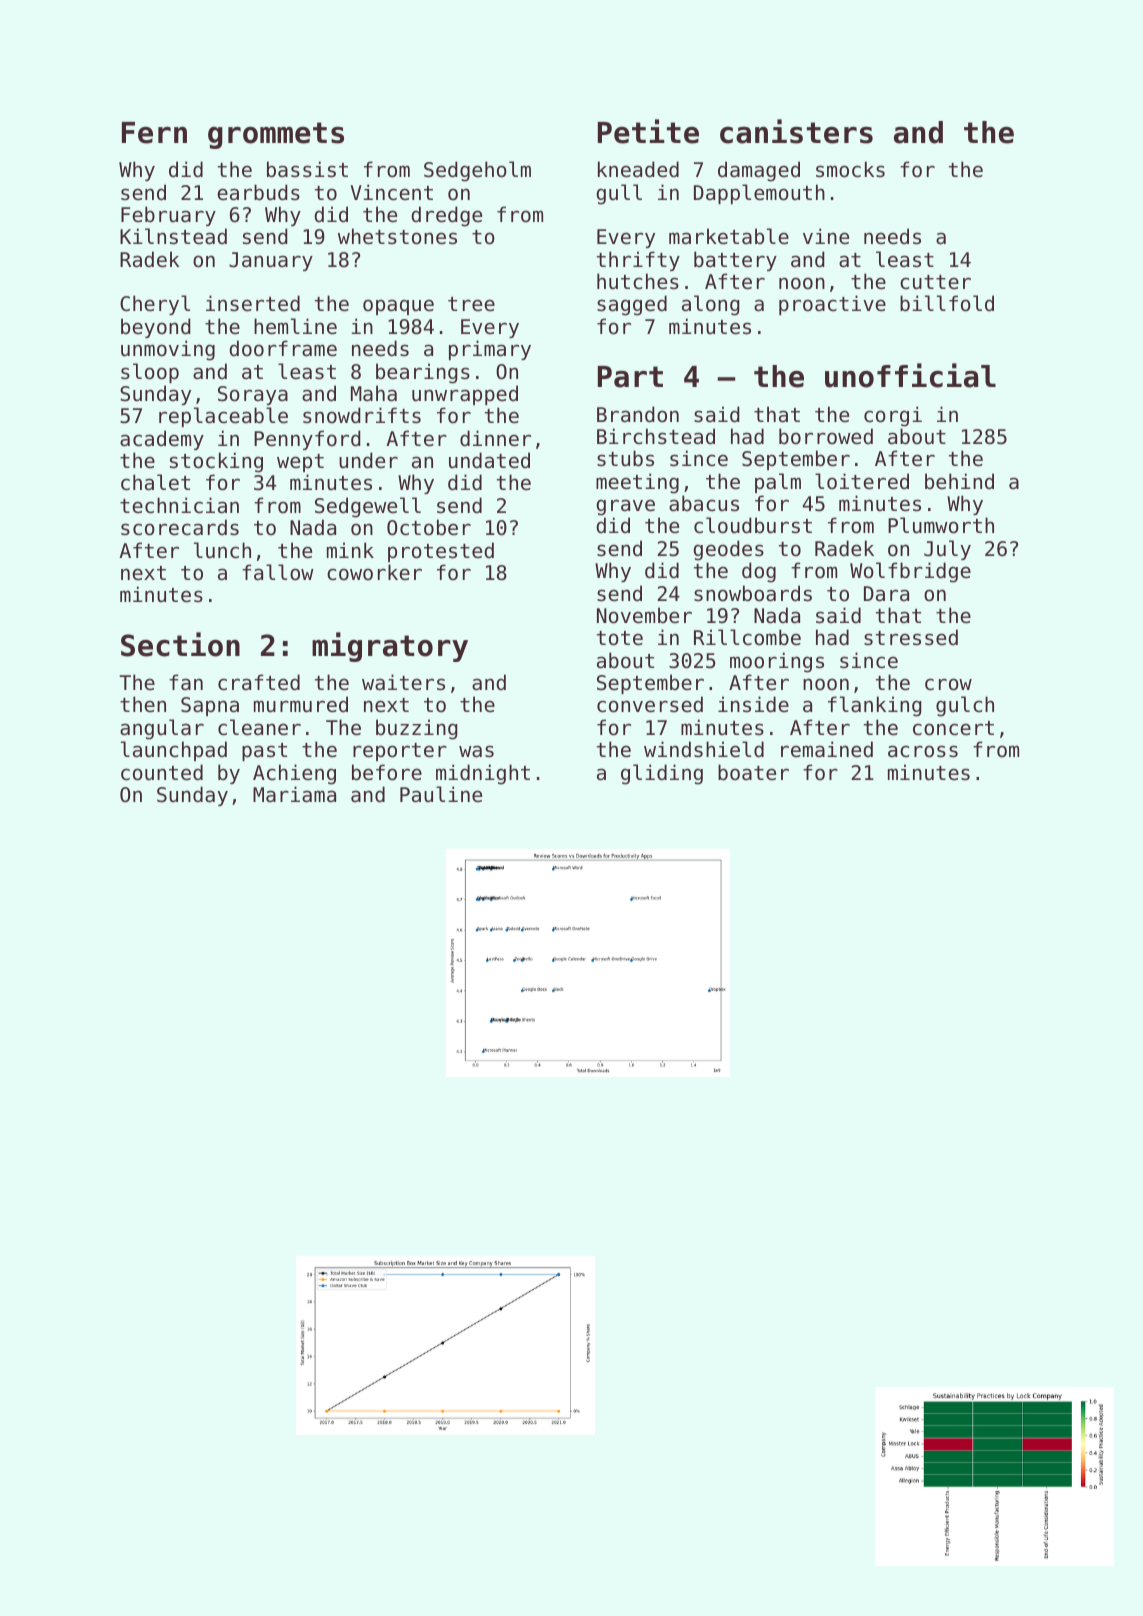  What do you see at coordinates (387, 772) in the image?
I see `before` at bounding box center [387, 772].
